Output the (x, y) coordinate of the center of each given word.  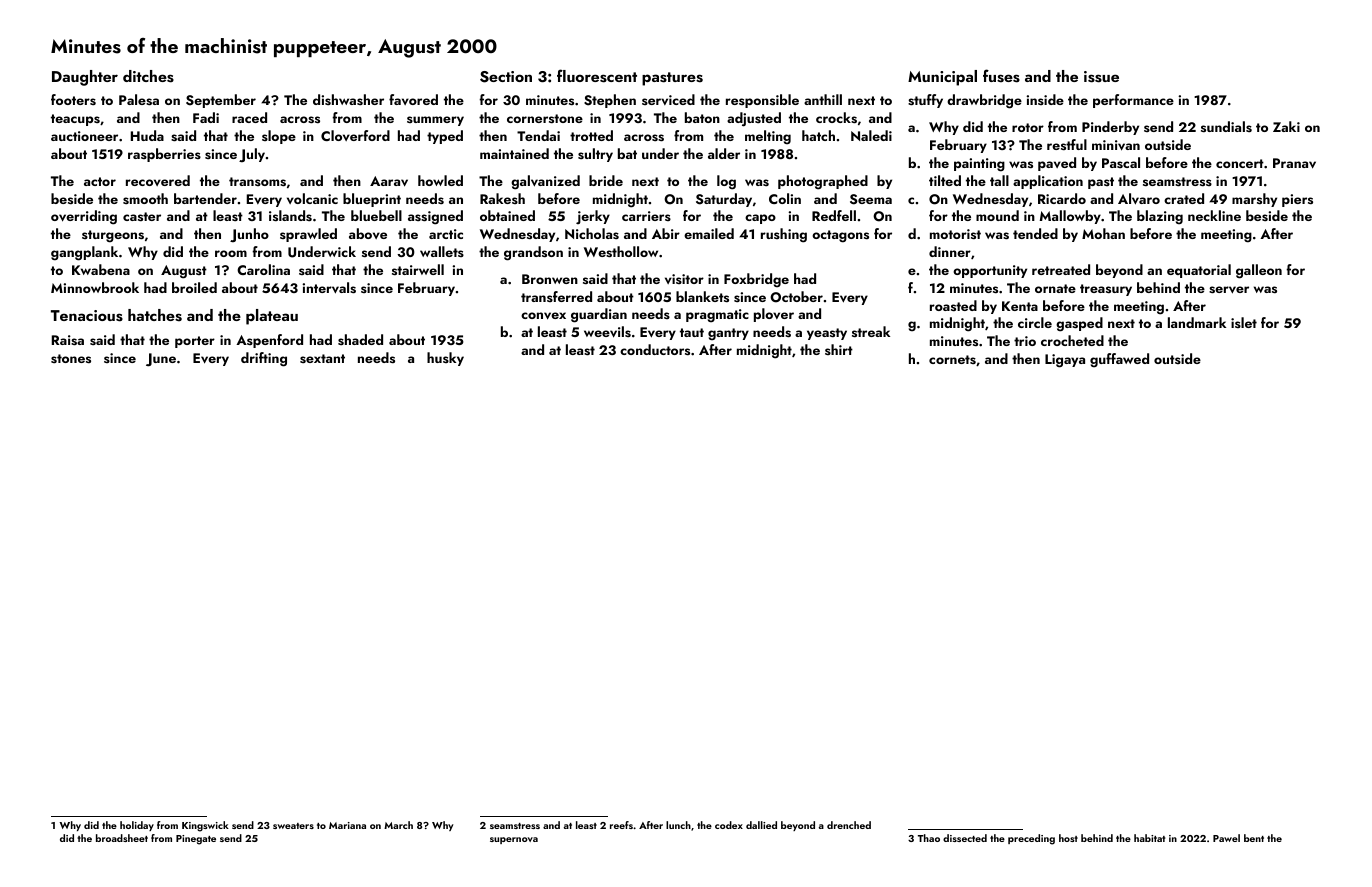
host (1068, 838)
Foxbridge (756, 280)
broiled (194, 287)
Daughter (85, 78)
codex (729, 825)
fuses (1001, 76)
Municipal (942, 78)
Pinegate (196, 840)
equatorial (1199, 271)
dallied (761, 825)
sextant (322, 358)
